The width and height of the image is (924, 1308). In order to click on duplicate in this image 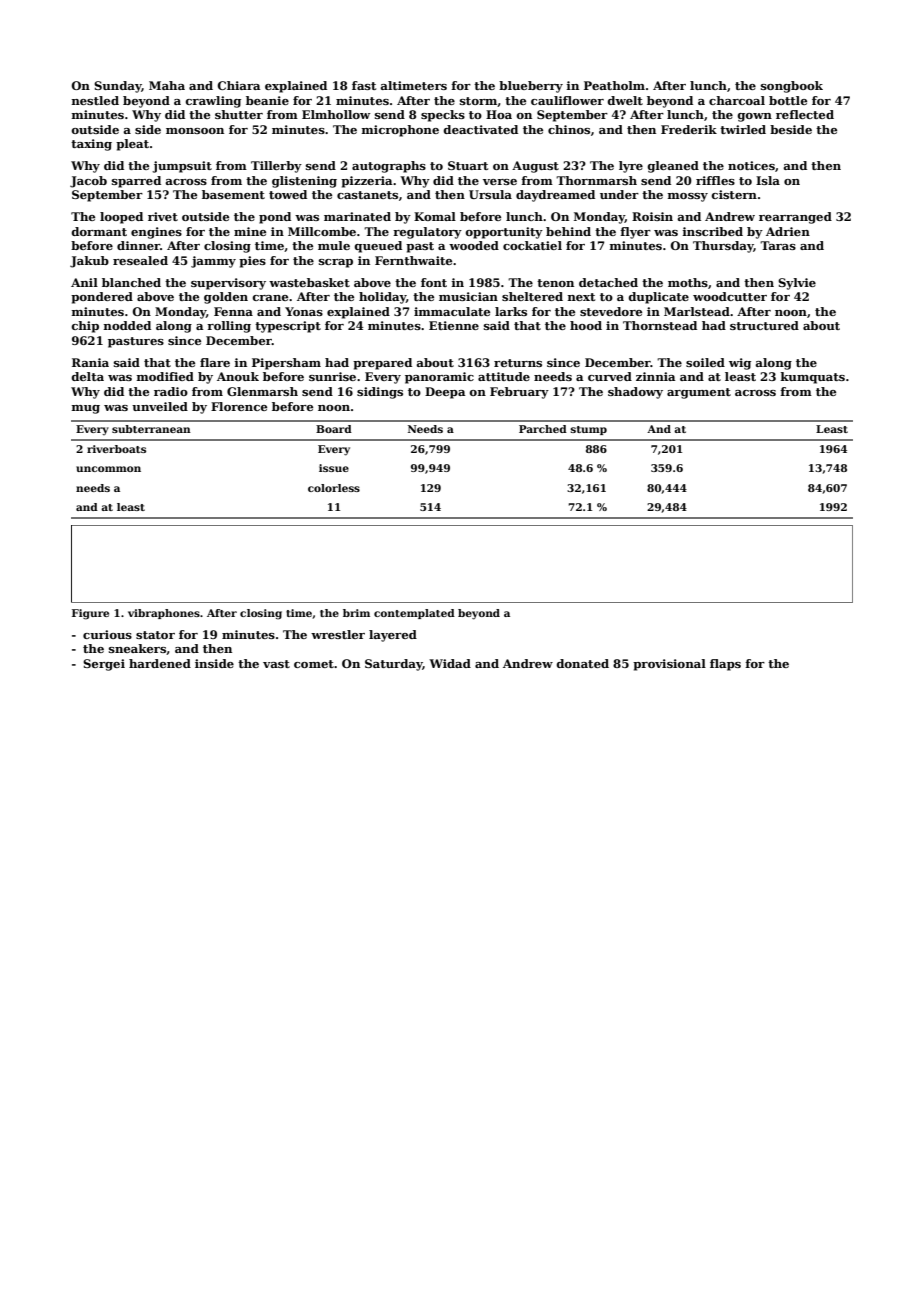, I will do `click(659, 298)`.
